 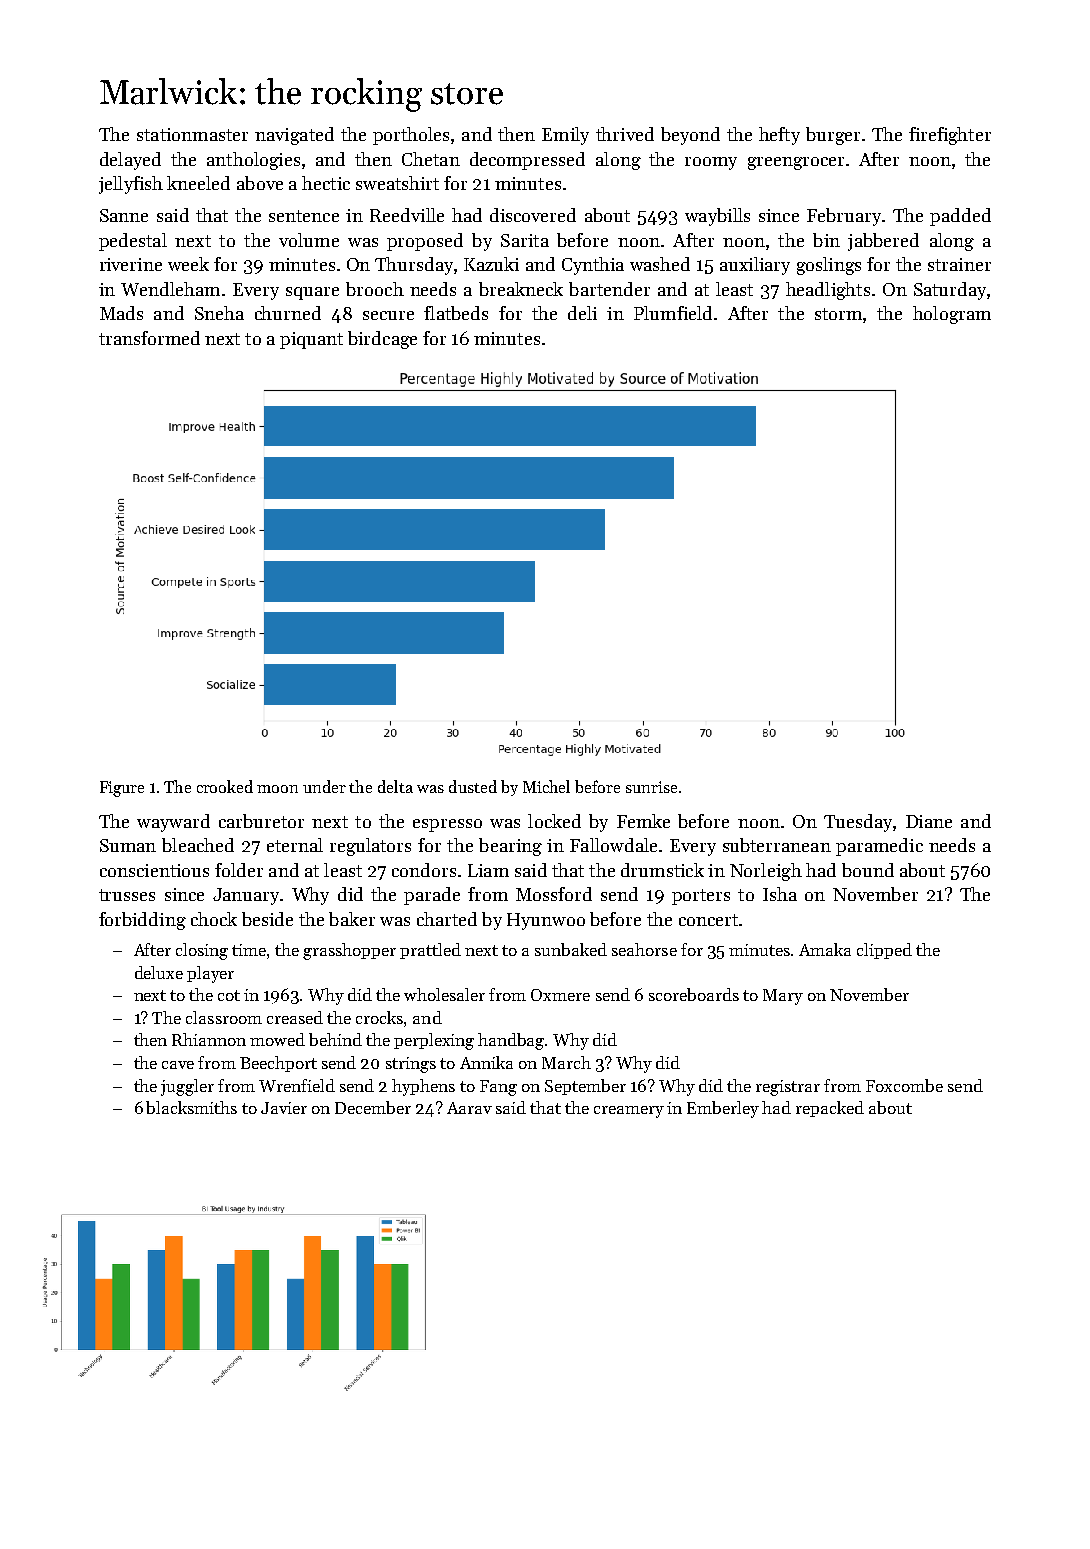 What do you see at coordinates (191, 1107) in the screenshot?
I see `blacksmiths` at bounding box center [191, 1107].
